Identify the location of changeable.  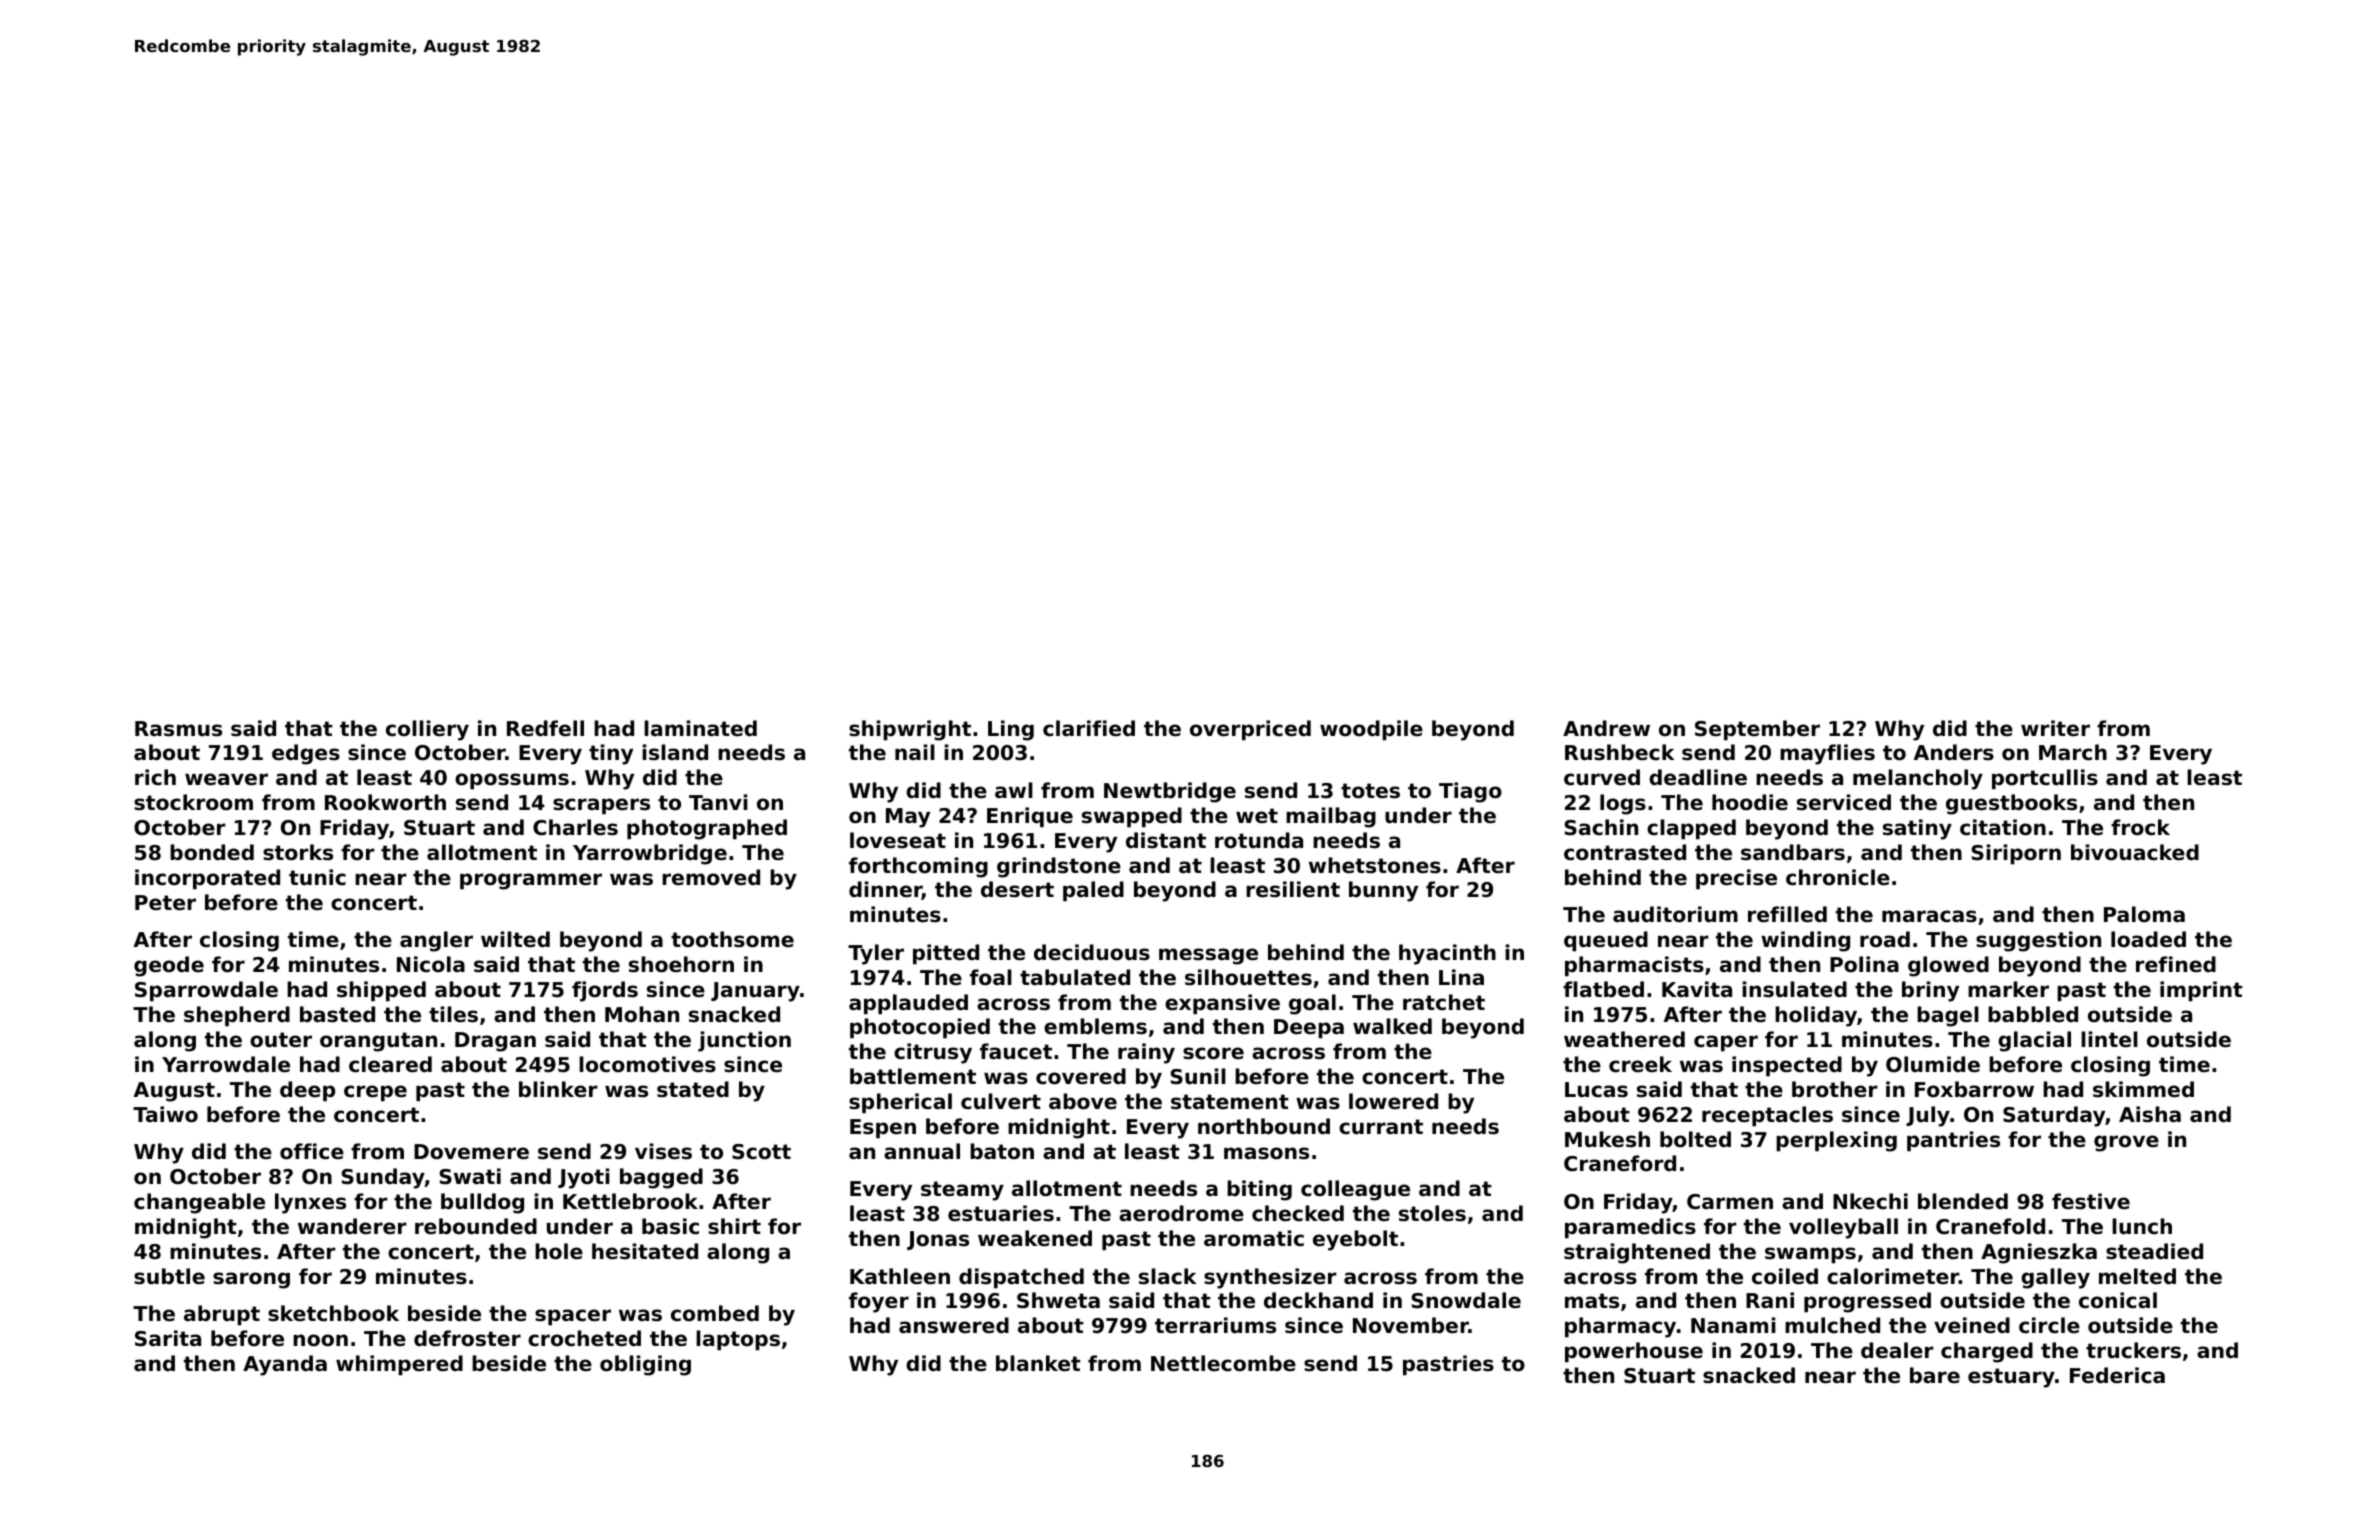
(199, 1203).
